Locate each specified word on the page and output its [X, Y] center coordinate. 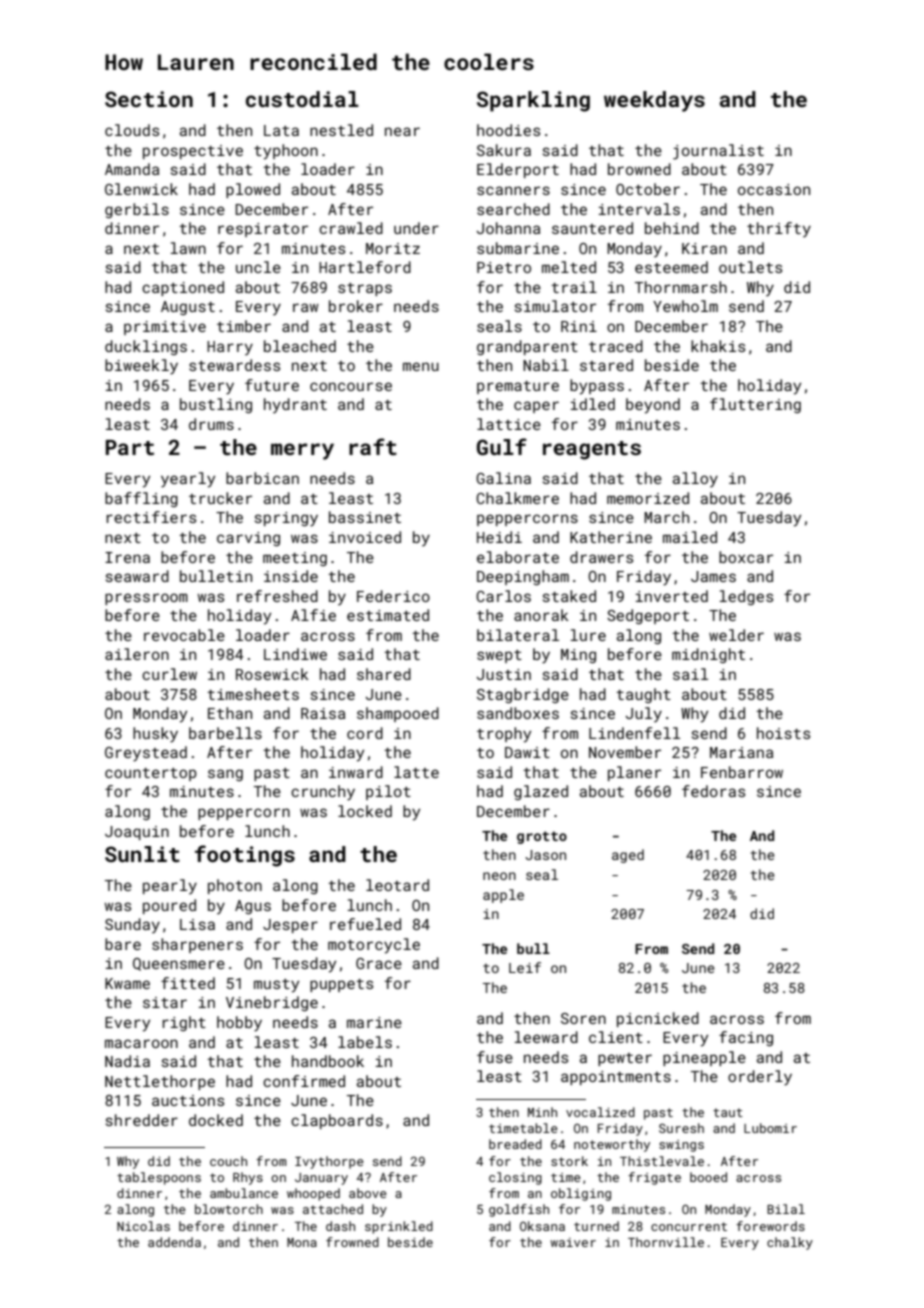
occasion [774, 189]
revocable [184, 635]
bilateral [518, 635]
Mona [302, 1242]
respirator [263, 230]
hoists [783, 733]
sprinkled [399, 1227]
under [416, 228]
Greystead [146, 754]
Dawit [527, 752]
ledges [746, 597]
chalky [790, 1243]
